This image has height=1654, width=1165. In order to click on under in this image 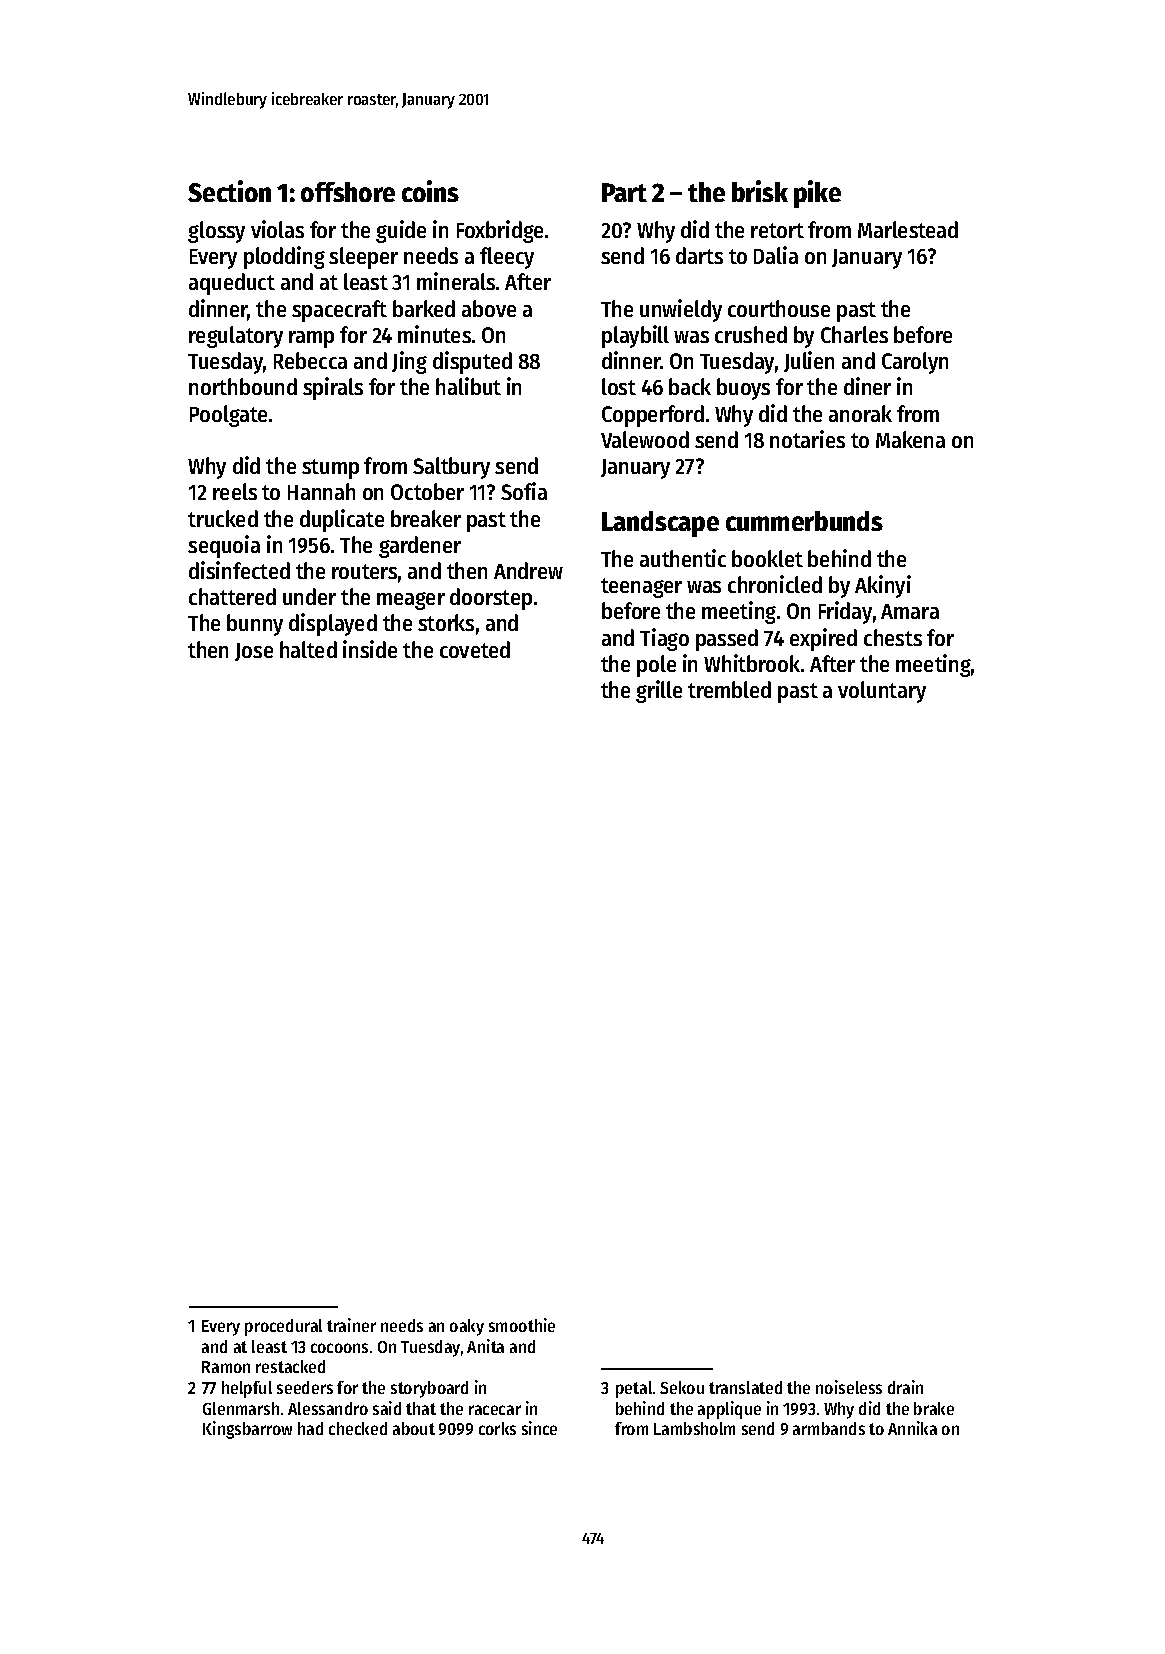, I will do `click(309, 596)`.
